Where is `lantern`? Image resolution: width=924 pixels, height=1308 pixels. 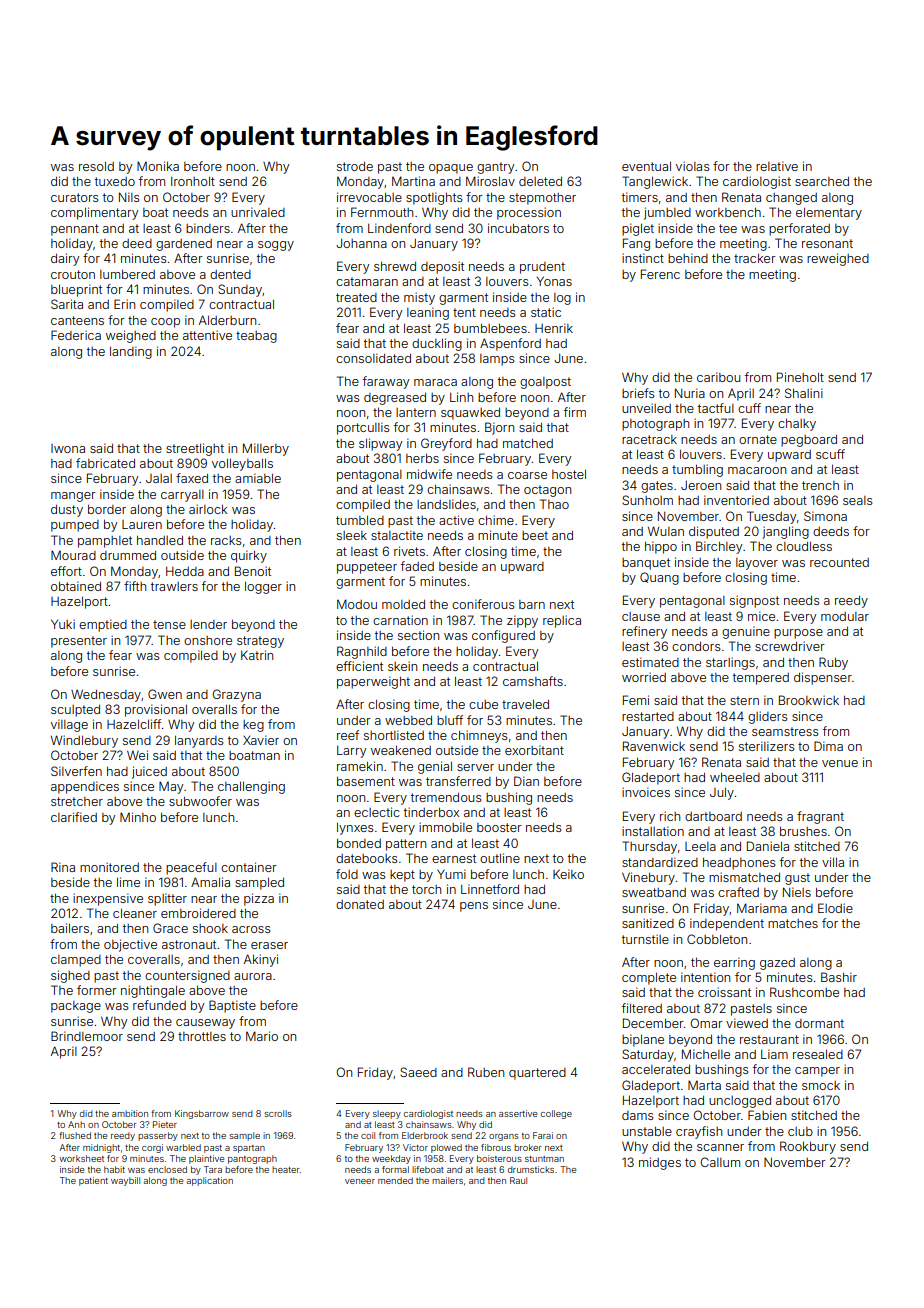 lantern is located at coordinates (416, 412).
